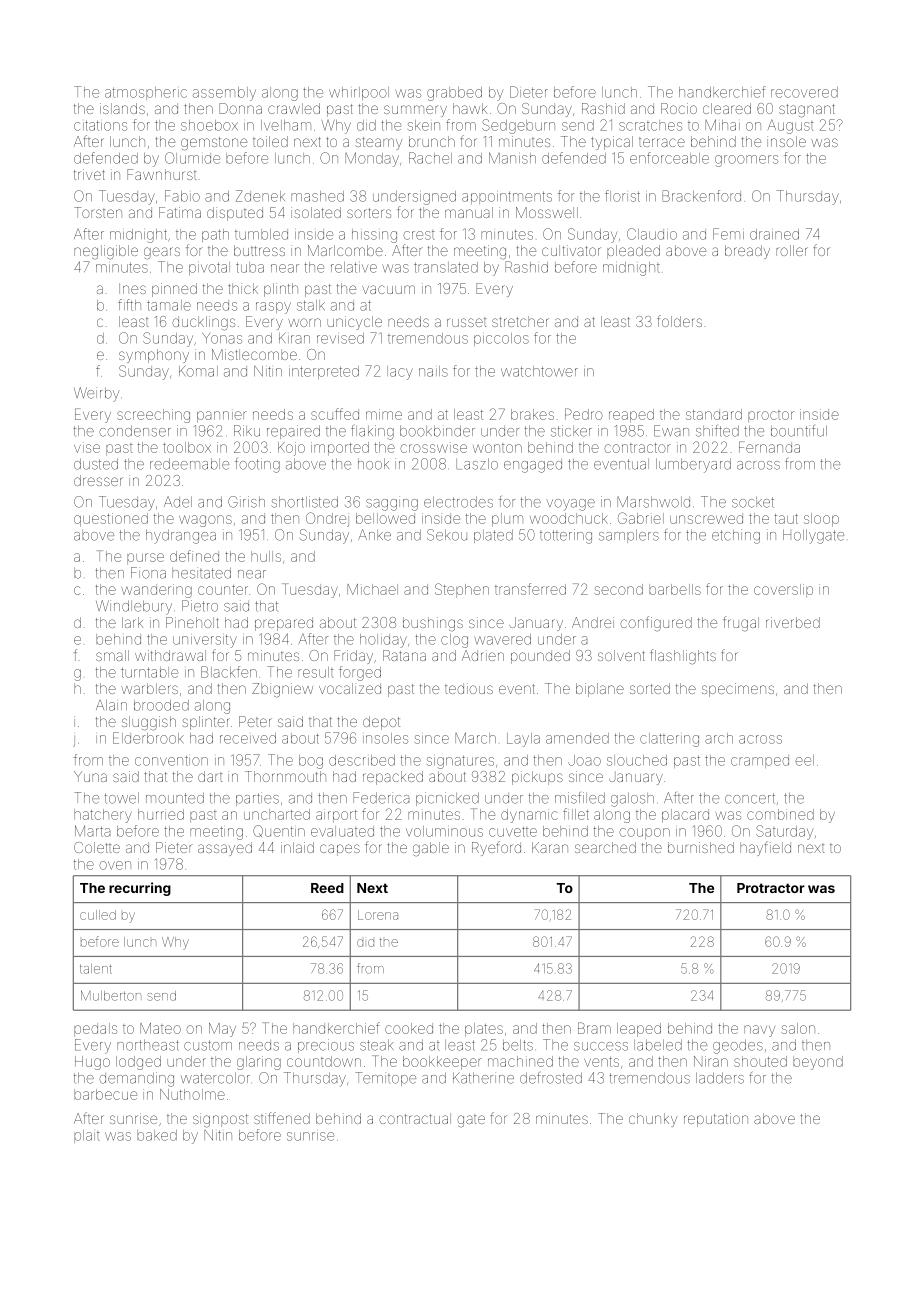  What do you see at coordinates (129, 305) in the screenshot?
I see `fifth` at bounding box center [129, 305].
